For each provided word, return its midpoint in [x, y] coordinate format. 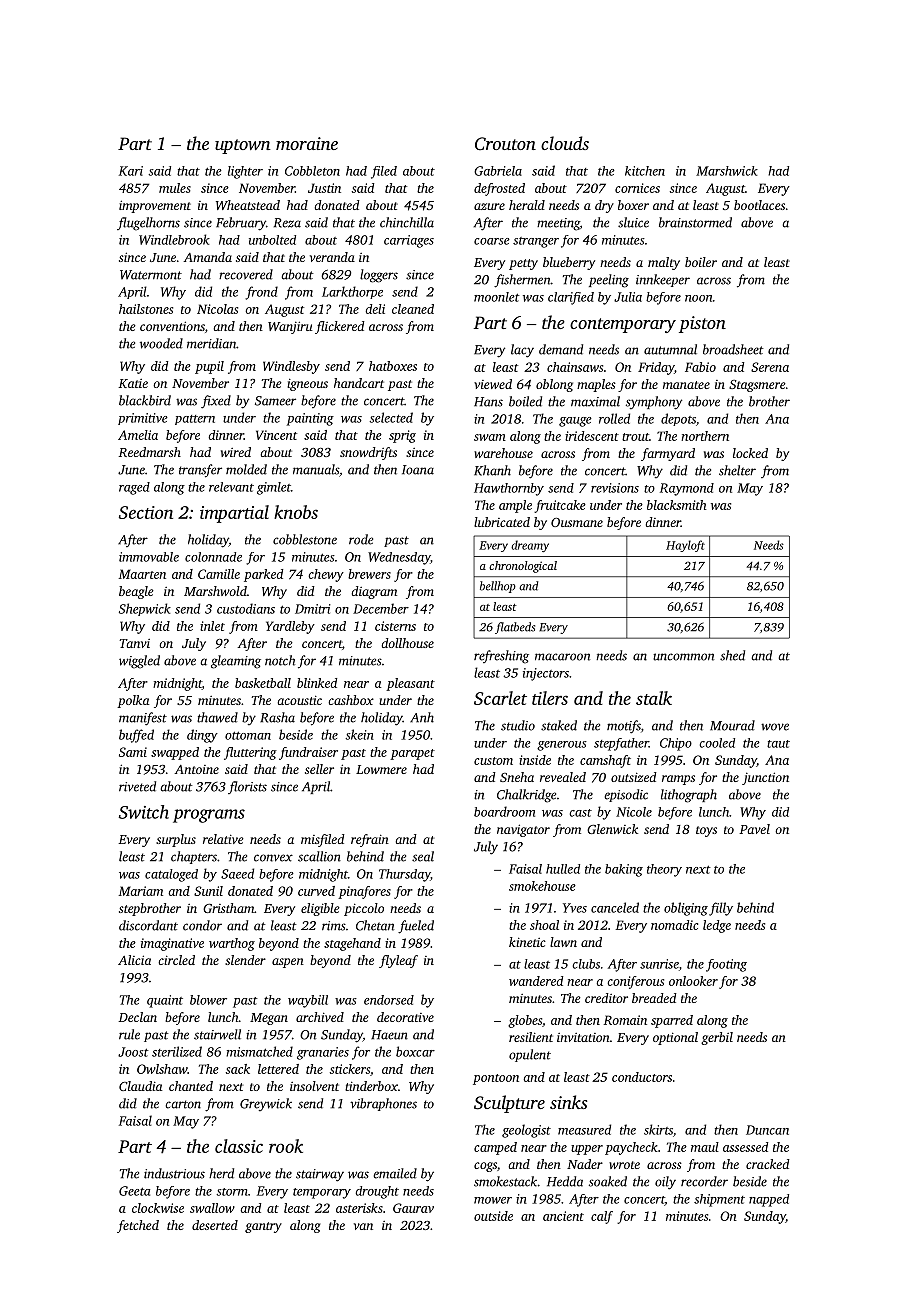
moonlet [497, 297]
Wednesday [399, 558]
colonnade [213, 557]
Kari [131, 171]
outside [493, 1216]
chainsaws [575, 367]
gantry [263, 1227]
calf [602, 1217]
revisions [615, 488]
